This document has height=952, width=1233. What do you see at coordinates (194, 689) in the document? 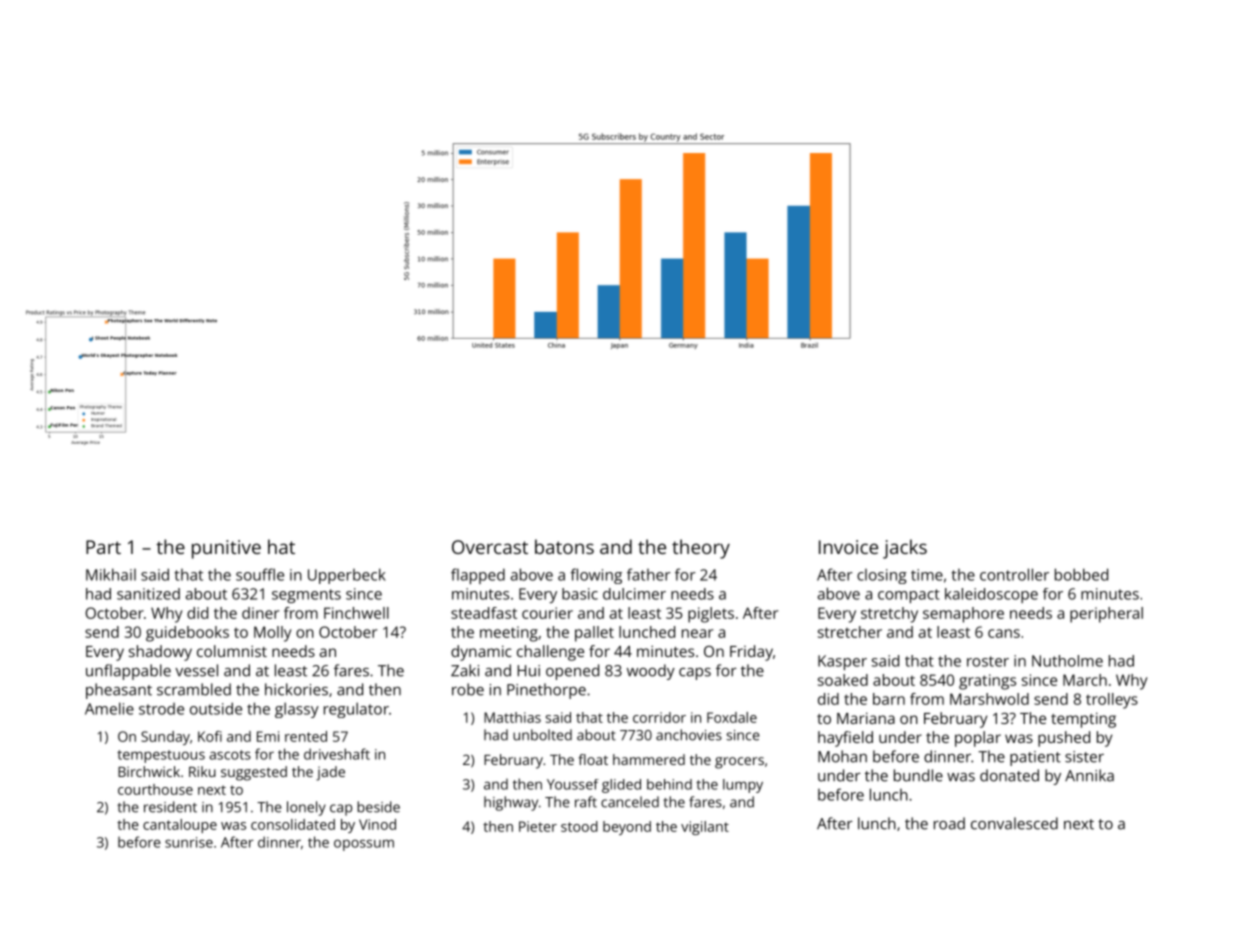
I see `scrambled` at bounding box center [194, 689].
